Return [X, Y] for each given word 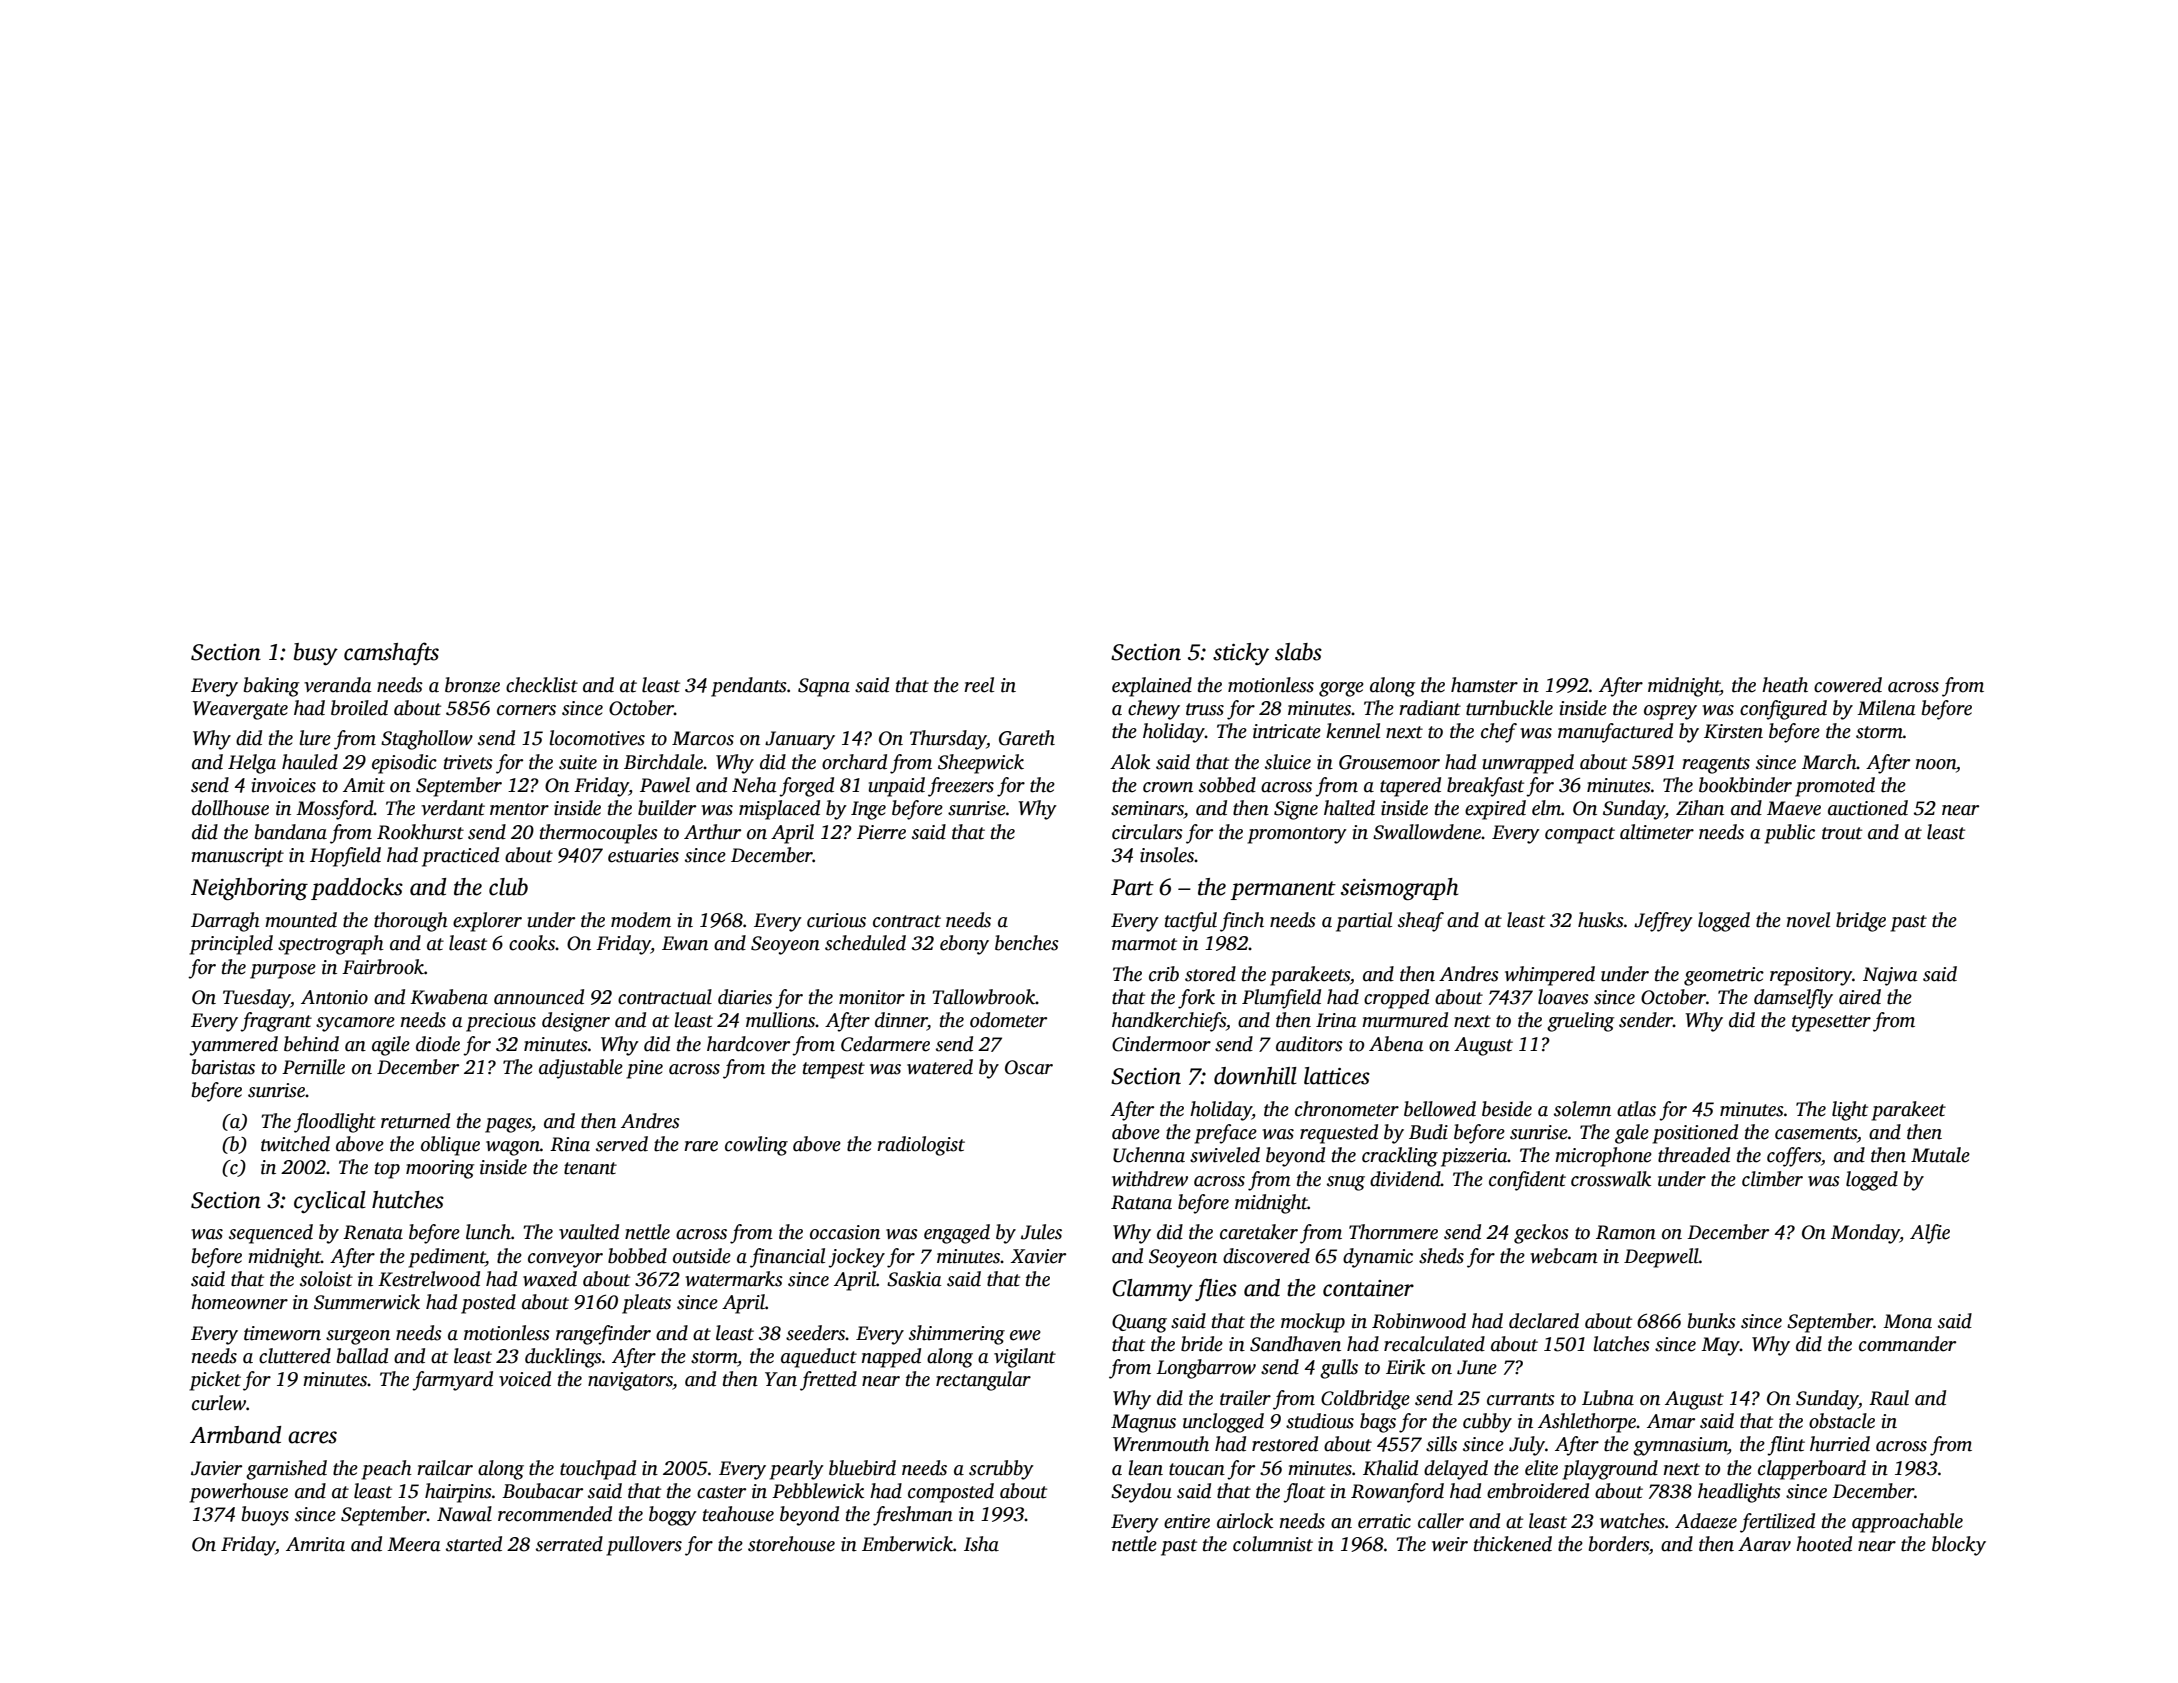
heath [1785, 685]
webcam [1564, 1256]
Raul [1889, 1398]
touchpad [598, 1470]
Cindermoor [1161, 1044]
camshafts [391, 653]
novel [1808, 920]
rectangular [983, 1381]
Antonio [334, 997]
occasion [845, 1232]
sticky [1241, 654]
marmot [1144, 944]
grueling [1580, 1022]
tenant [590, 1168]
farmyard [452, 1381]
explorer [487, 922]
